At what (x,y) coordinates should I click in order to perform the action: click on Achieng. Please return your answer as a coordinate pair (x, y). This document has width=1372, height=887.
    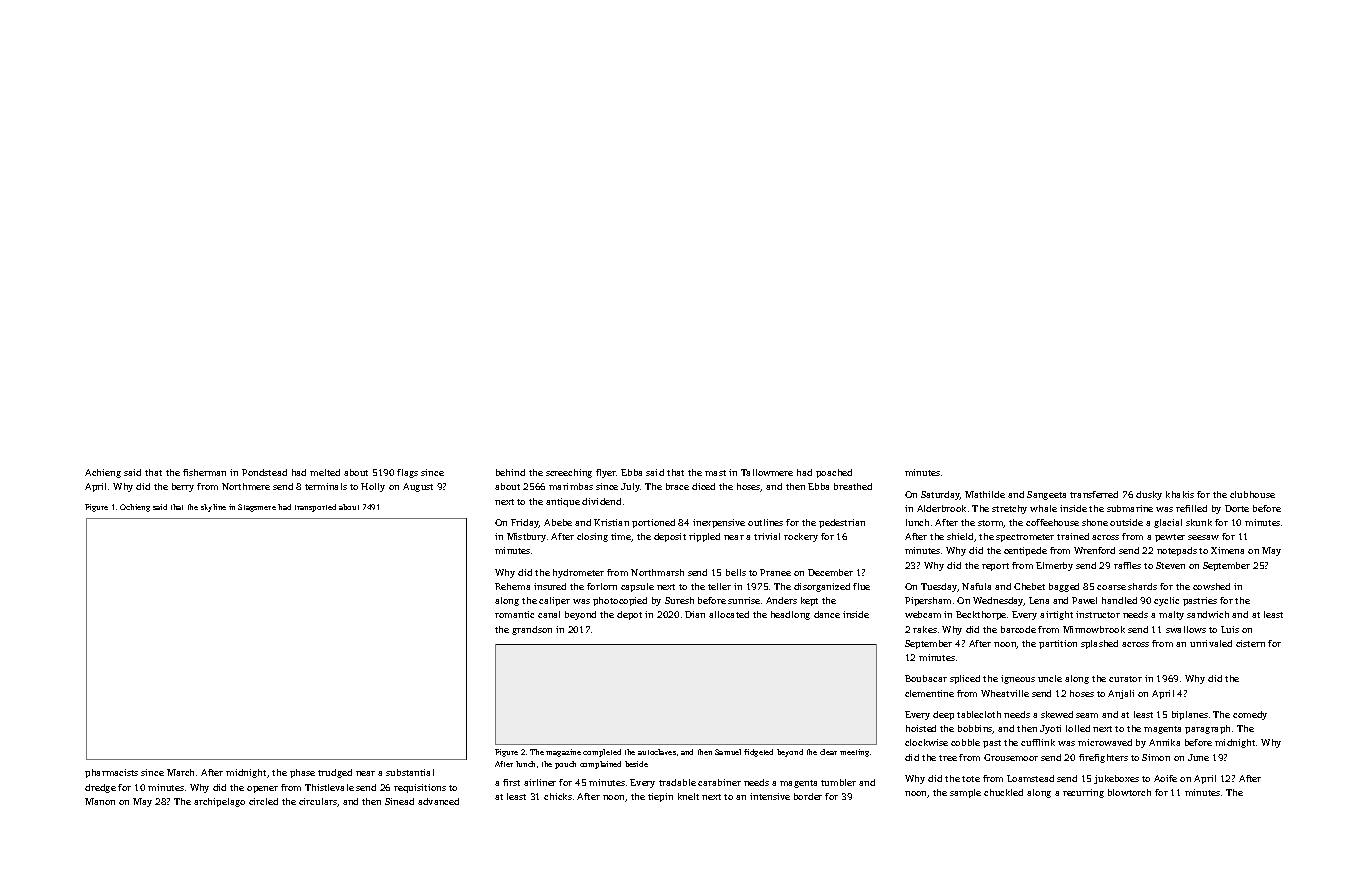
    Looking at the image, I should click on (103, 473).
